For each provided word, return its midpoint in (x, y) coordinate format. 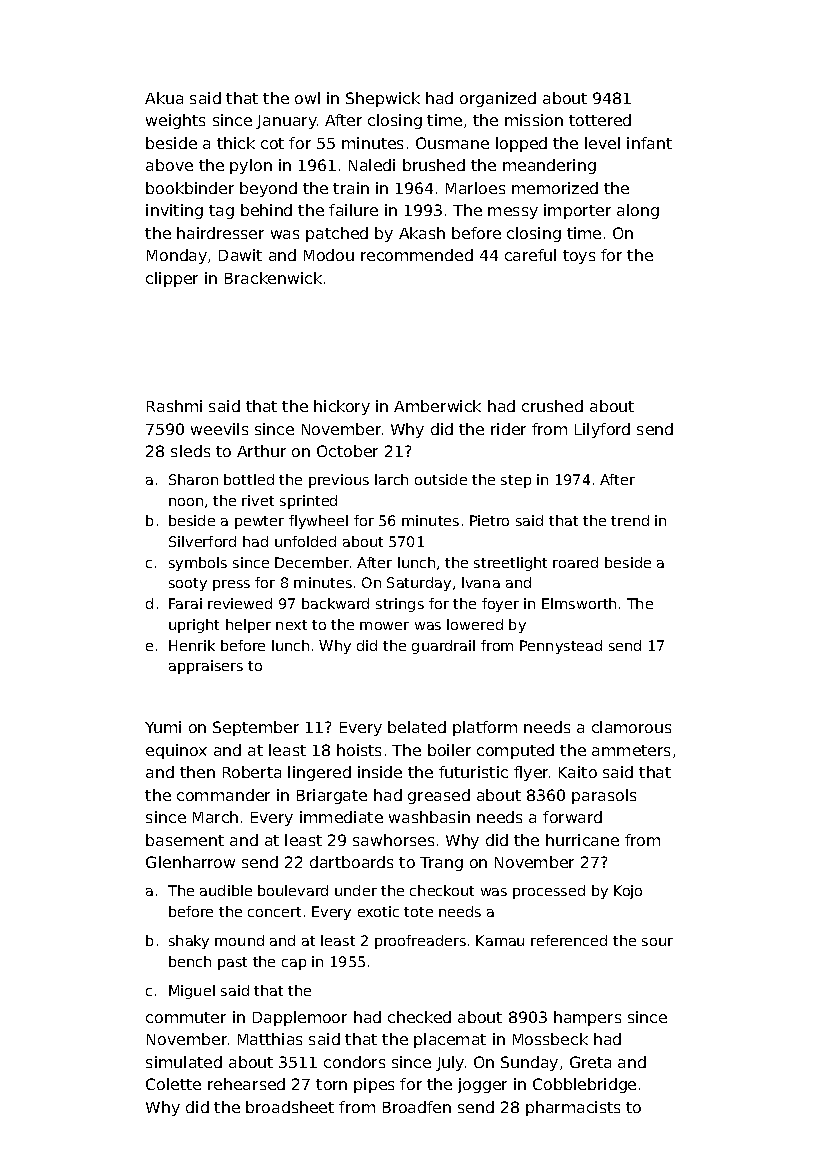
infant (649, 143)
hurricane (582, 840)
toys (579, 257)
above (169, 165)
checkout (442, 890)
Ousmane (452, 143)
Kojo (628, 892)
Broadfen (417, 1107)
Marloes (475, 188)
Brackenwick (273, 278)
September (256, 728)
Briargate (332, 796)
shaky (189, 942)
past (232, 963)
